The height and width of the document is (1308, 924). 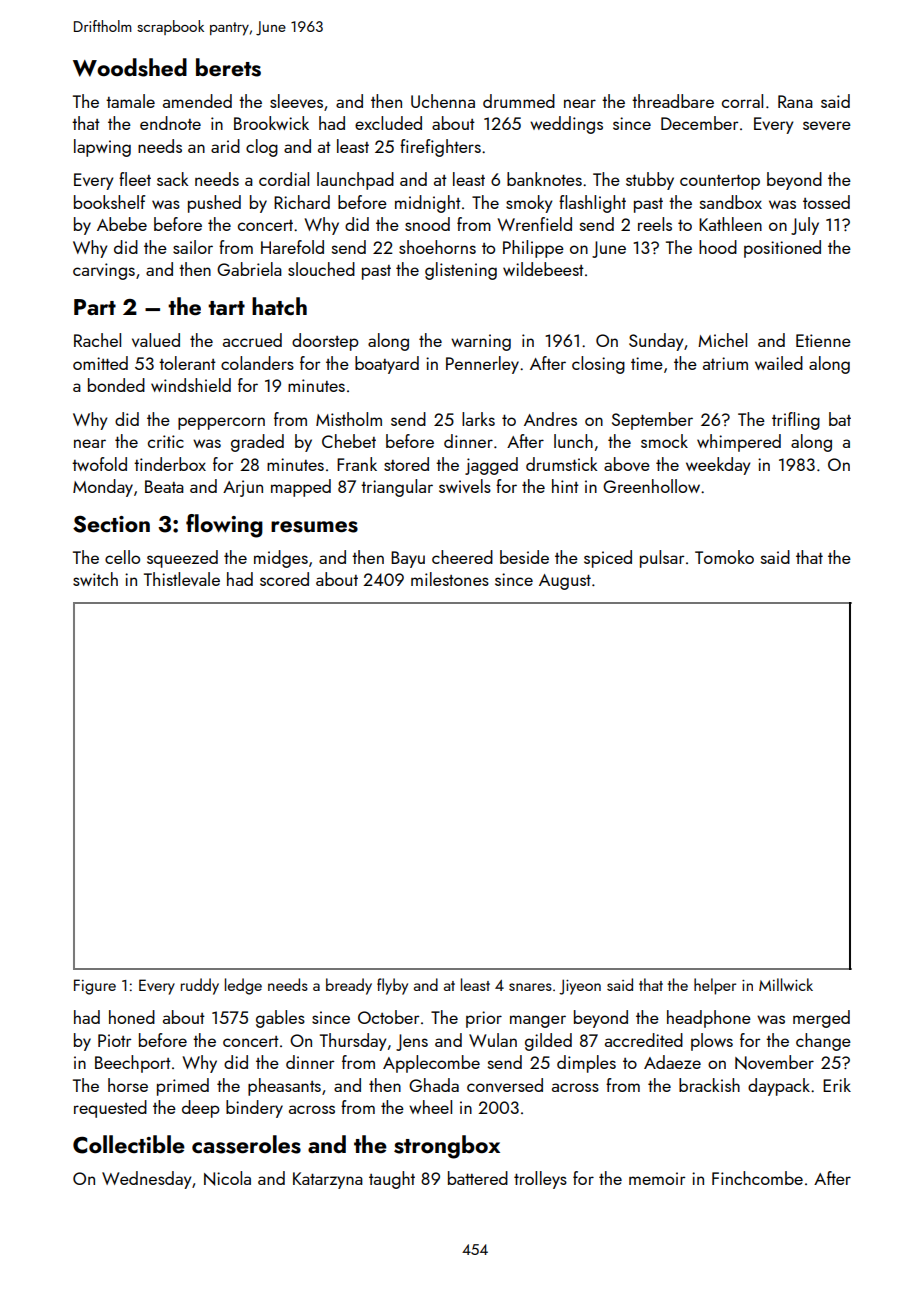 What do you see at coordinates (565, 582) in the document?
I see `August` at bounding box center [565, 582].
